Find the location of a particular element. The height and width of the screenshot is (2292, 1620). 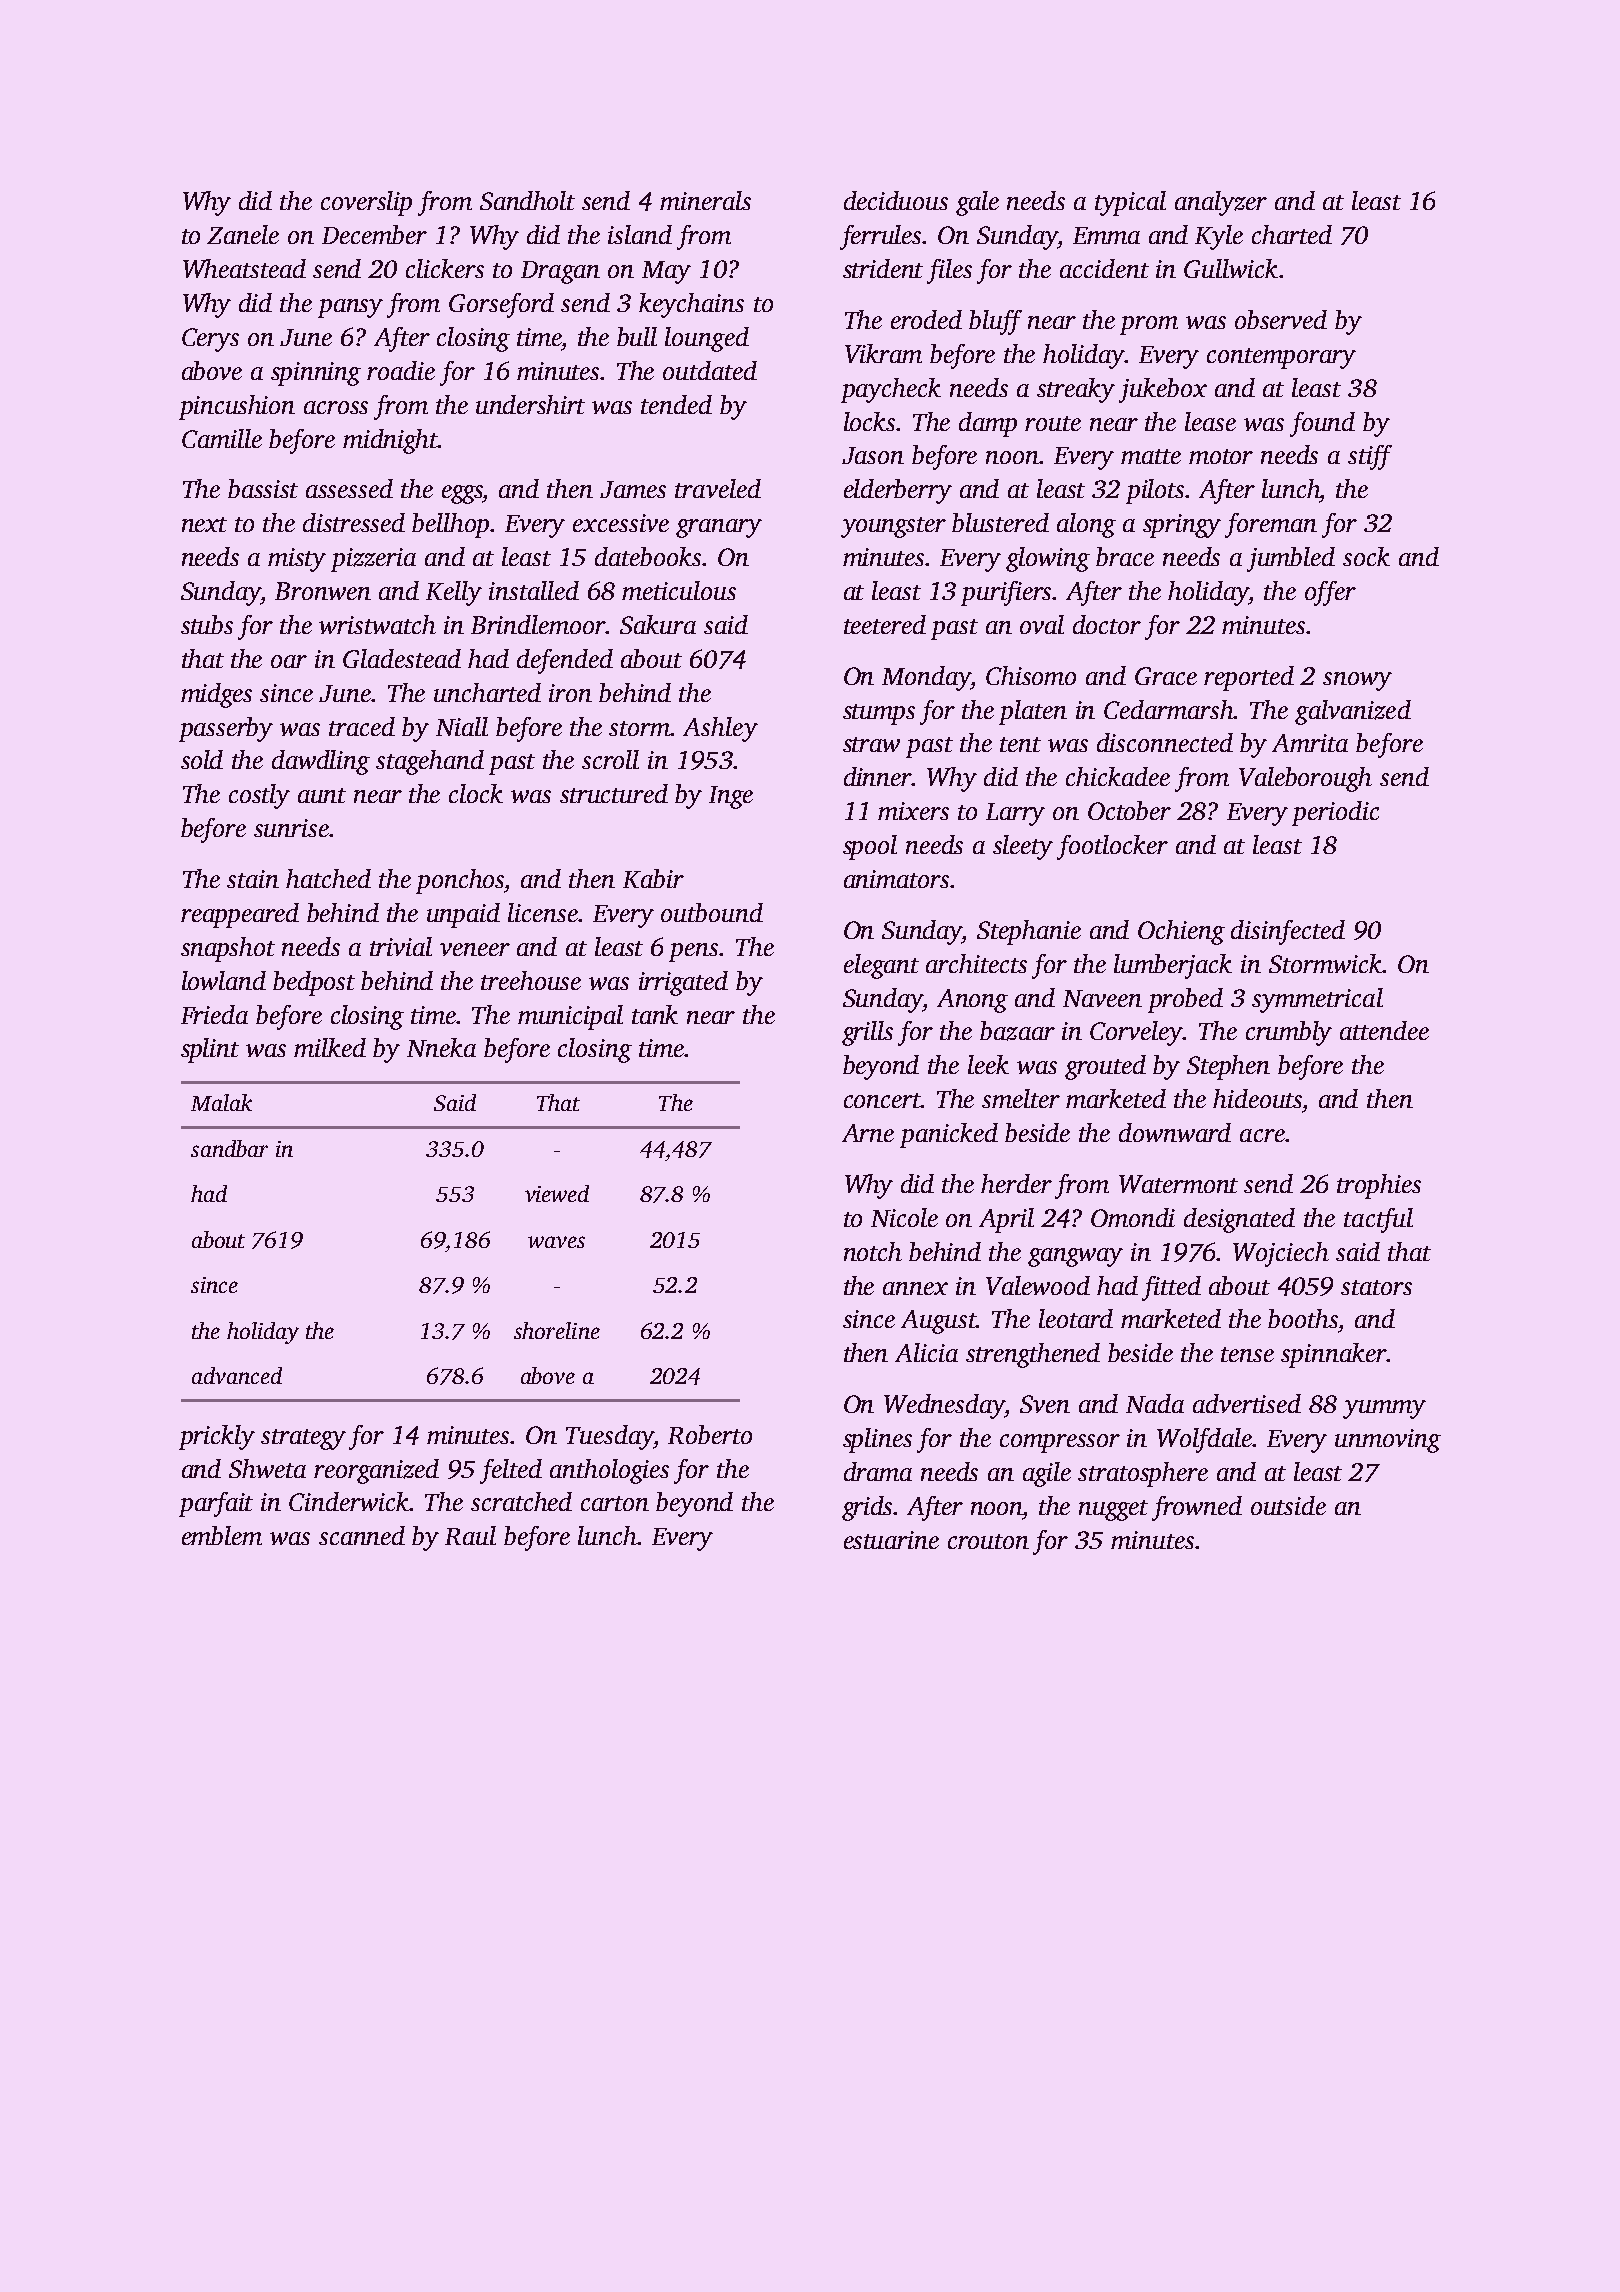

locks is located at coordinates (870, 421).
